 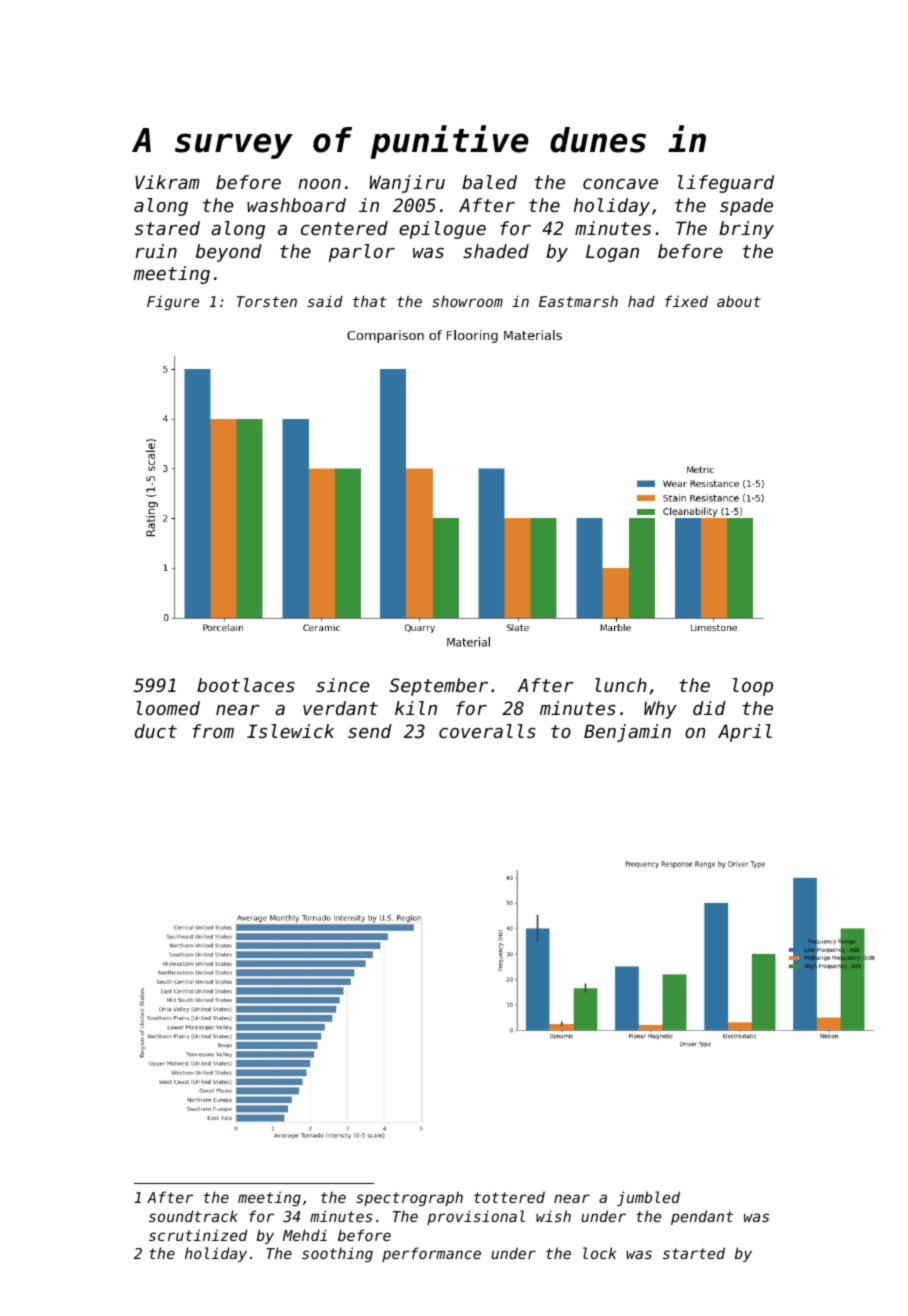 What do you see at coordinates (290, 731) in the document?
I see `Islewick` at bounding box center [290, 731].
